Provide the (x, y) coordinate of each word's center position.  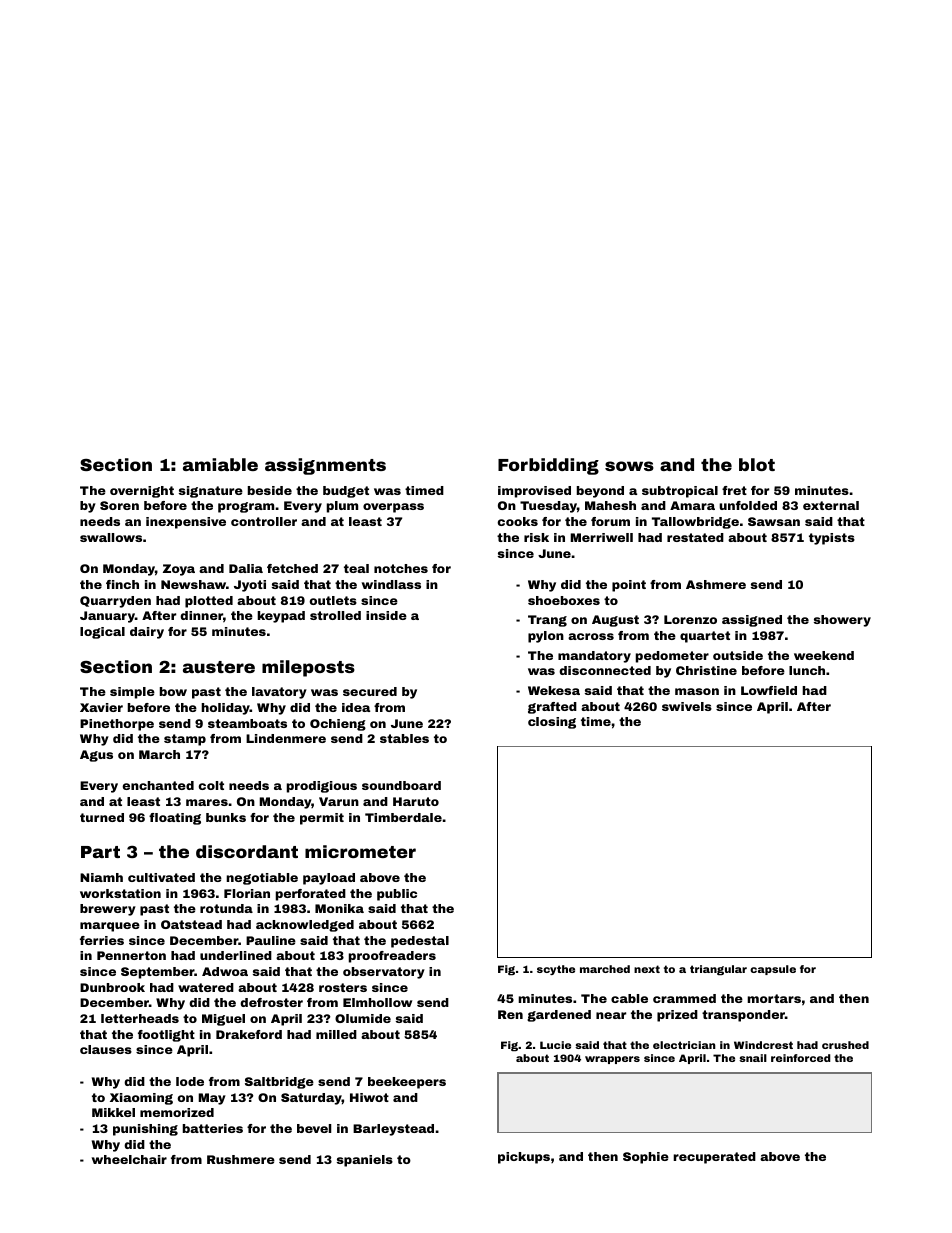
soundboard (401, 785)
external (831, 505)
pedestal (420, 942)
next (647, 969)
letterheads (140, 1018)
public (397, 895)
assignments (325, 466)
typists (832, 539)
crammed (684, 998)
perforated (311, 895)
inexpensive (186, 523)
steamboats (247, 723)
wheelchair (129, 1159)
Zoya (179, 570)
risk (536, 537)
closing (552, 723)
